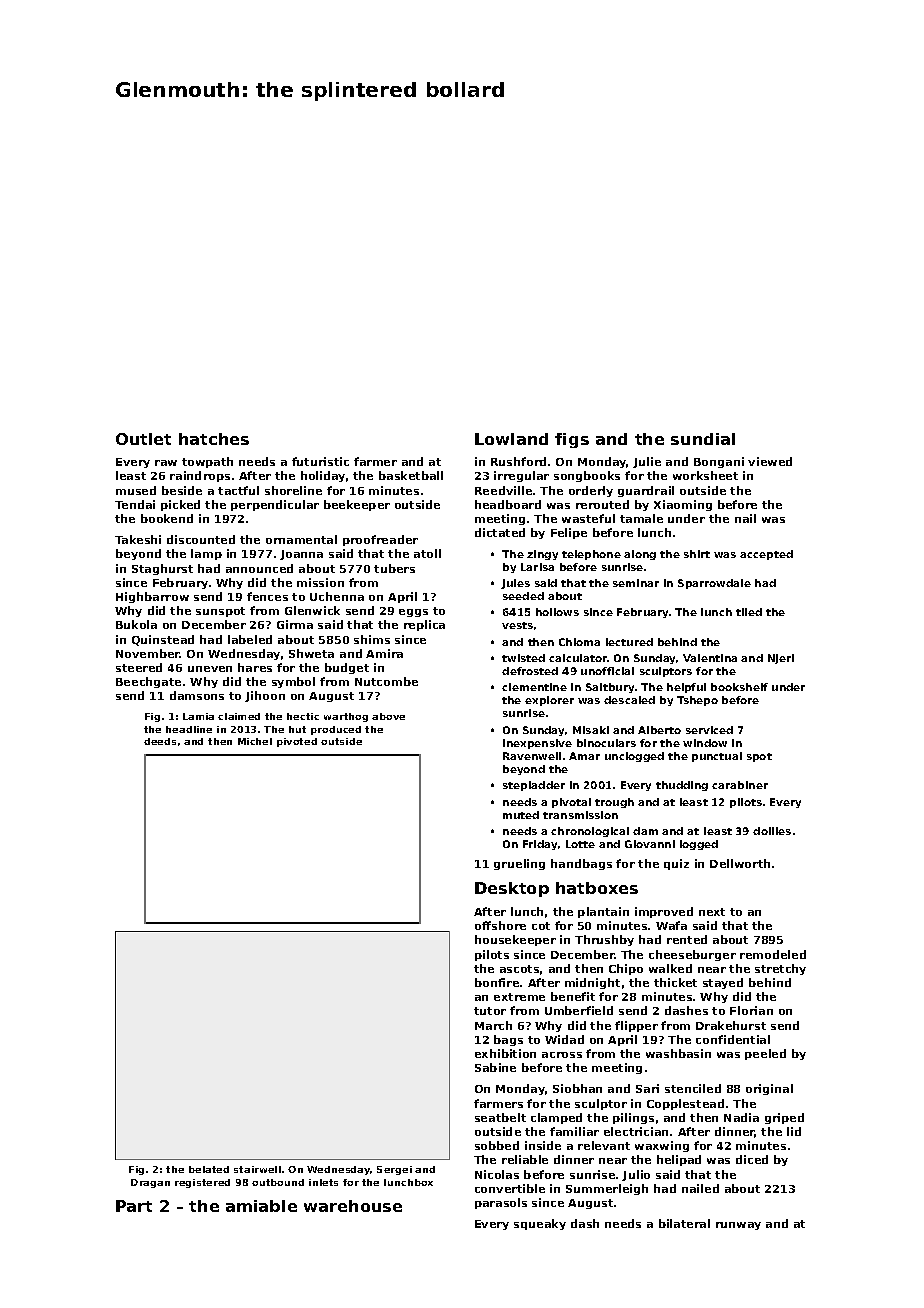 This screenshot has height=1308, width=924. I want to click on inlets, so click(323, 1182).
